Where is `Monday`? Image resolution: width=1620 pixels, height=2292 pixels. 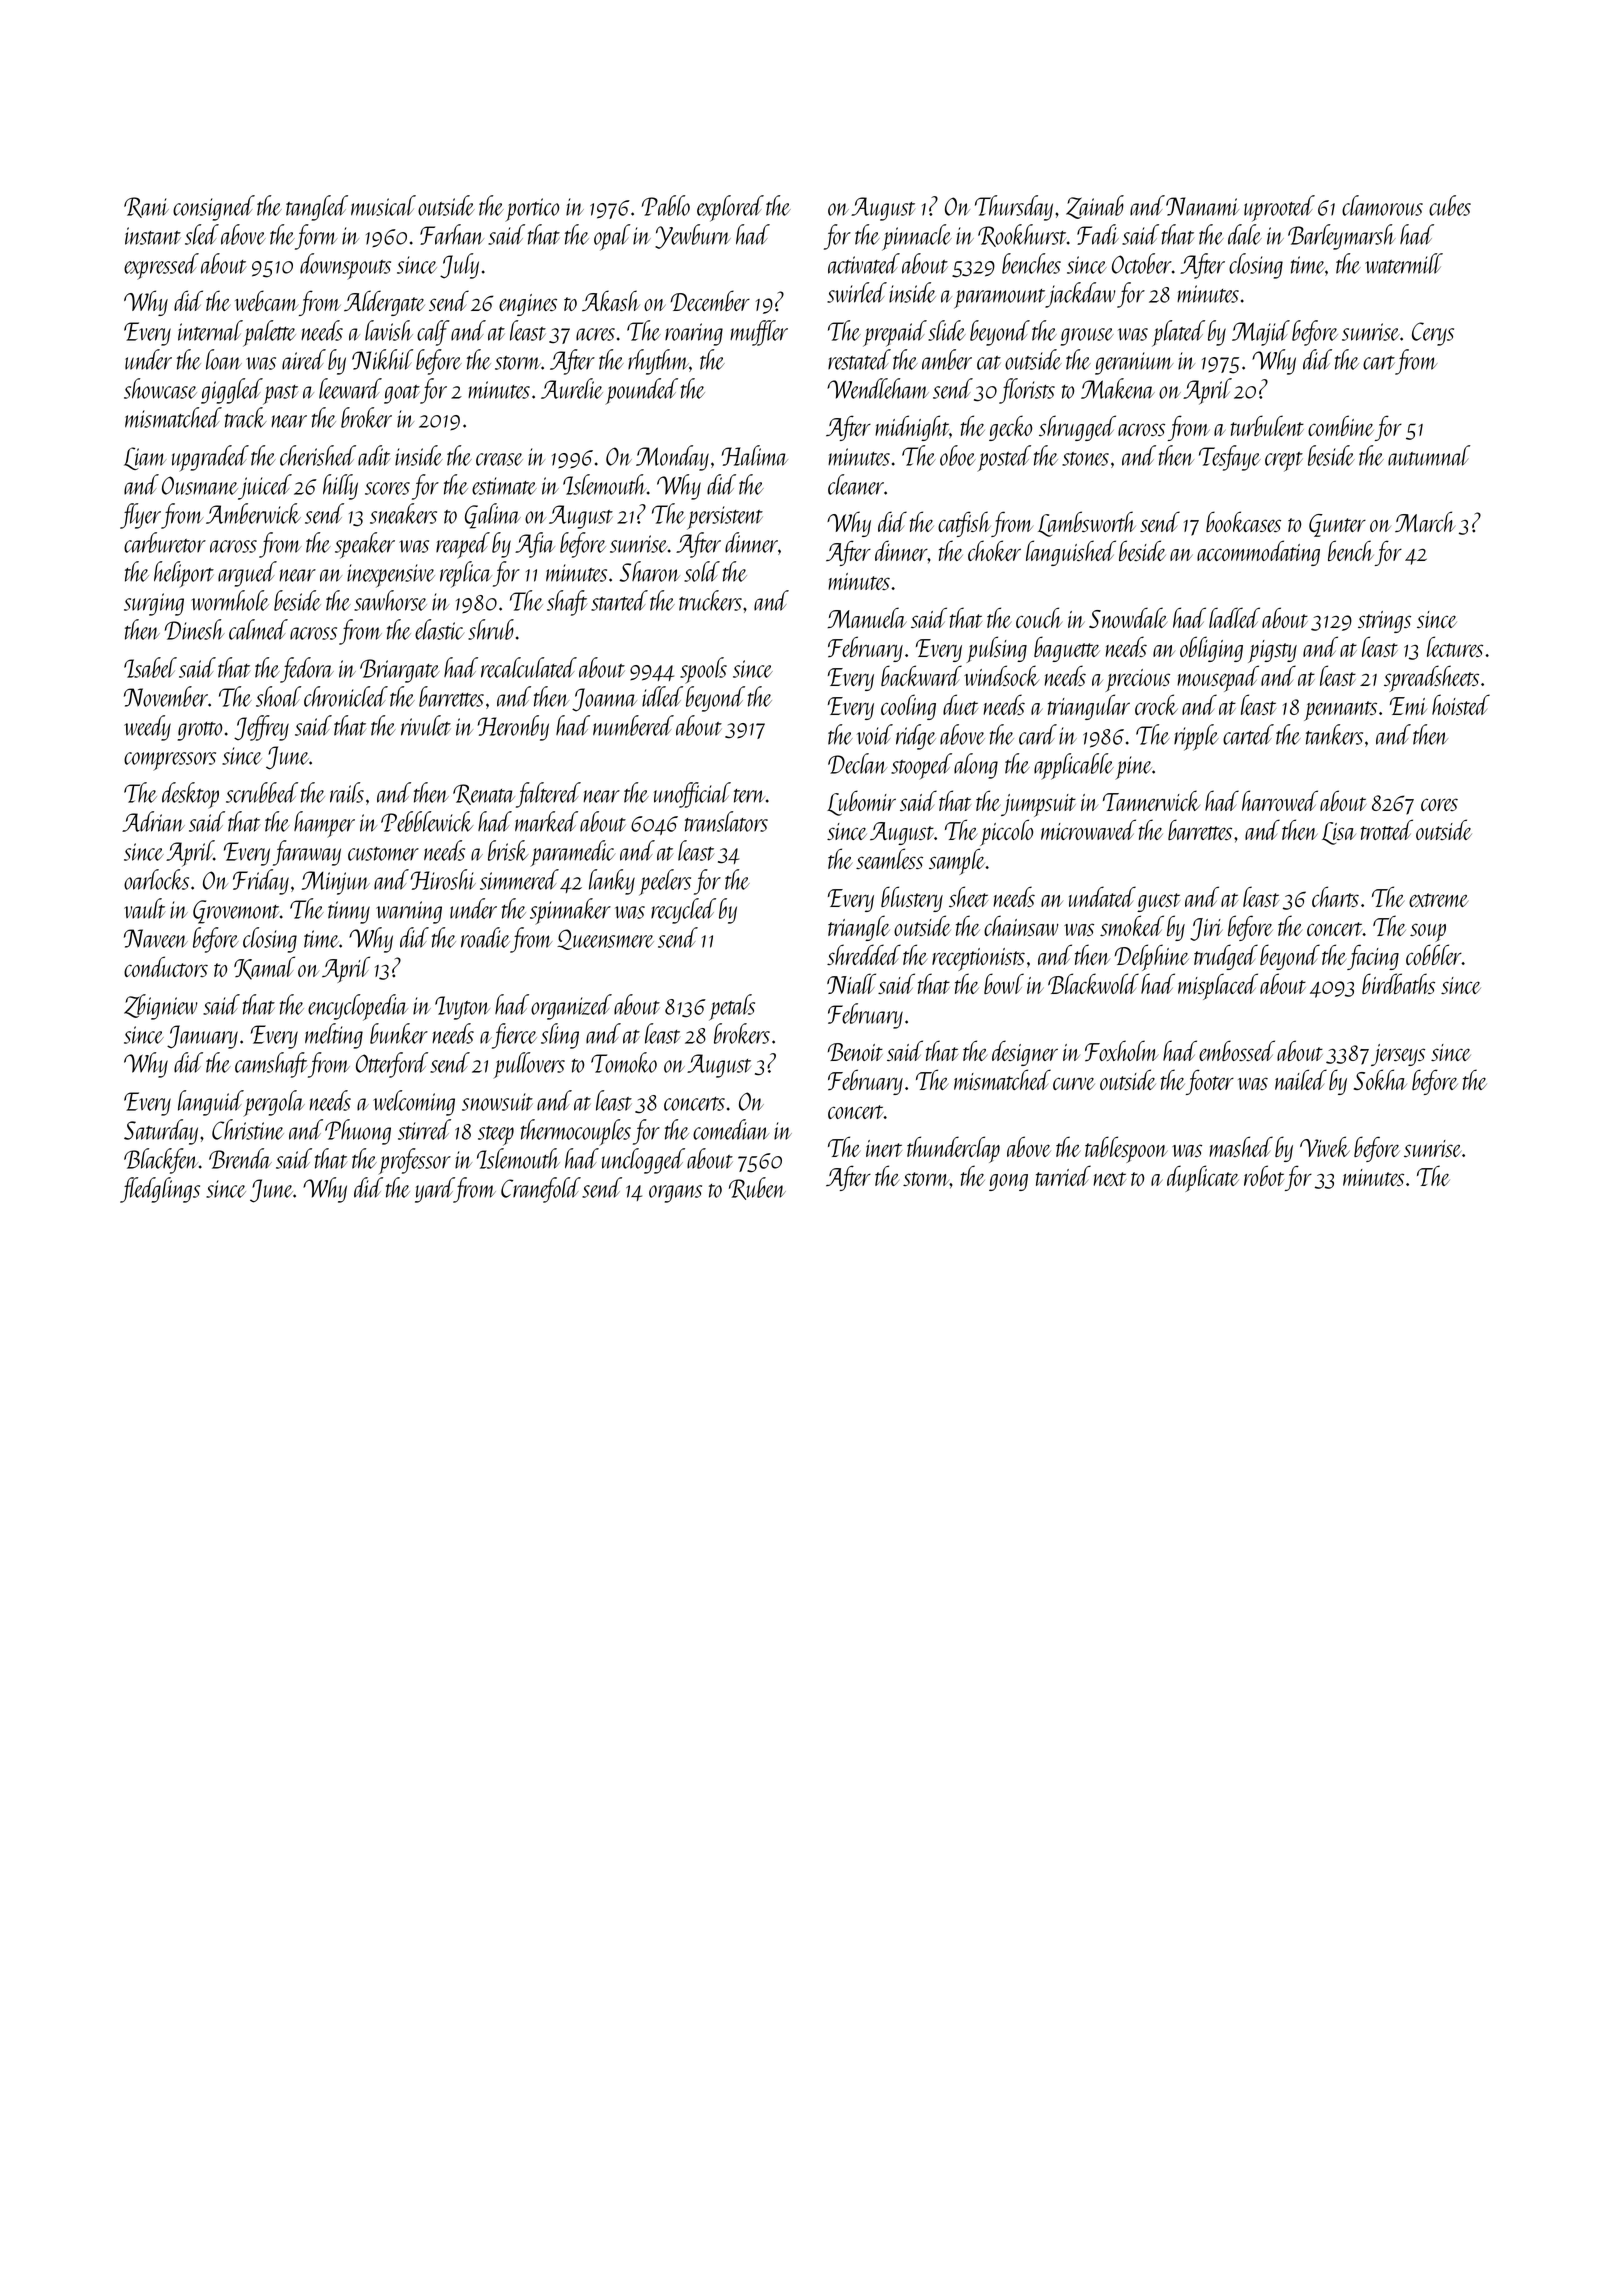
Monday is located at coordinates (672, 458).
